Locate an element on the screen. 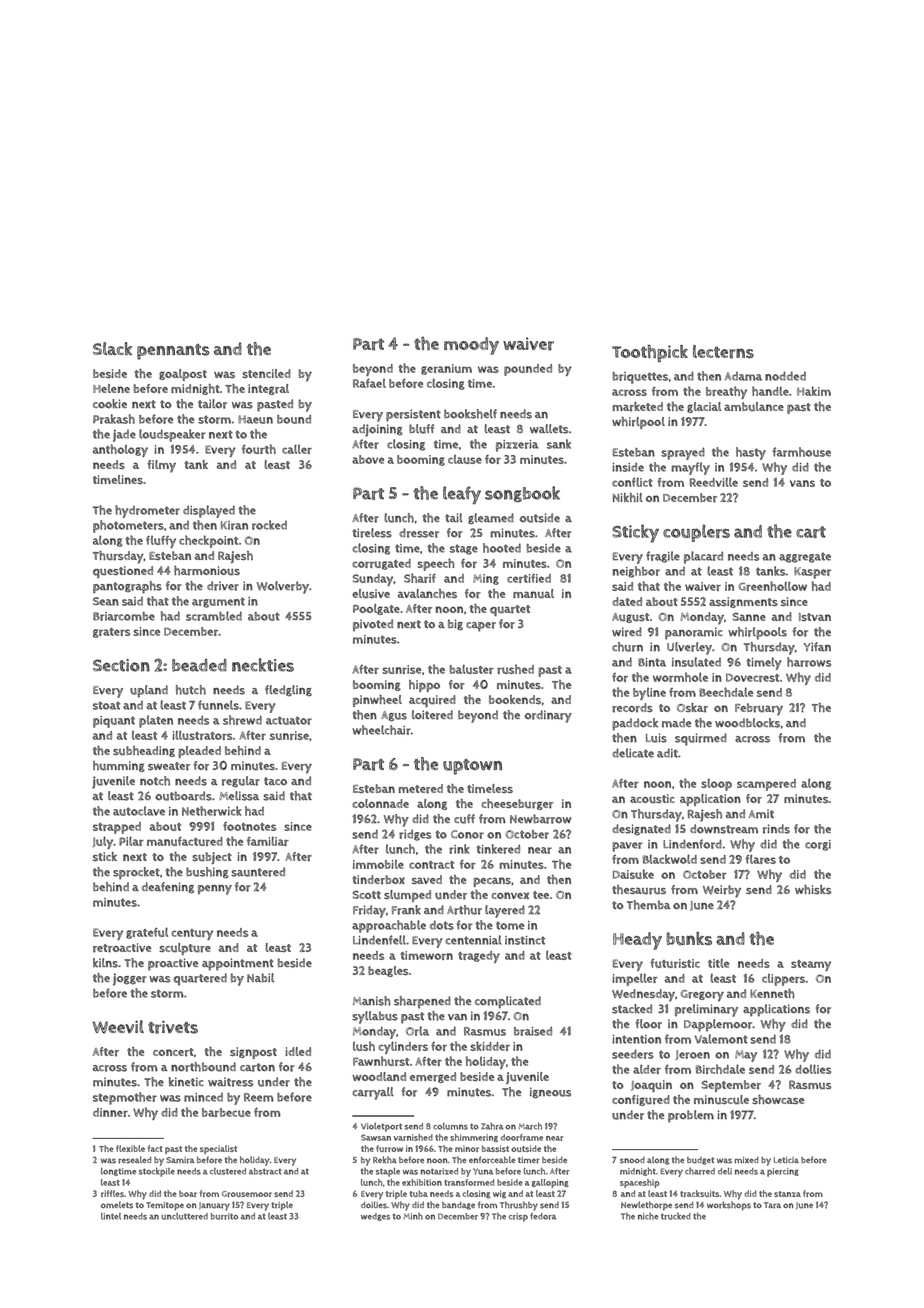 The height and width of the screenshot is (1308, 924). barbecue is located at coordinates (226, 1112).
